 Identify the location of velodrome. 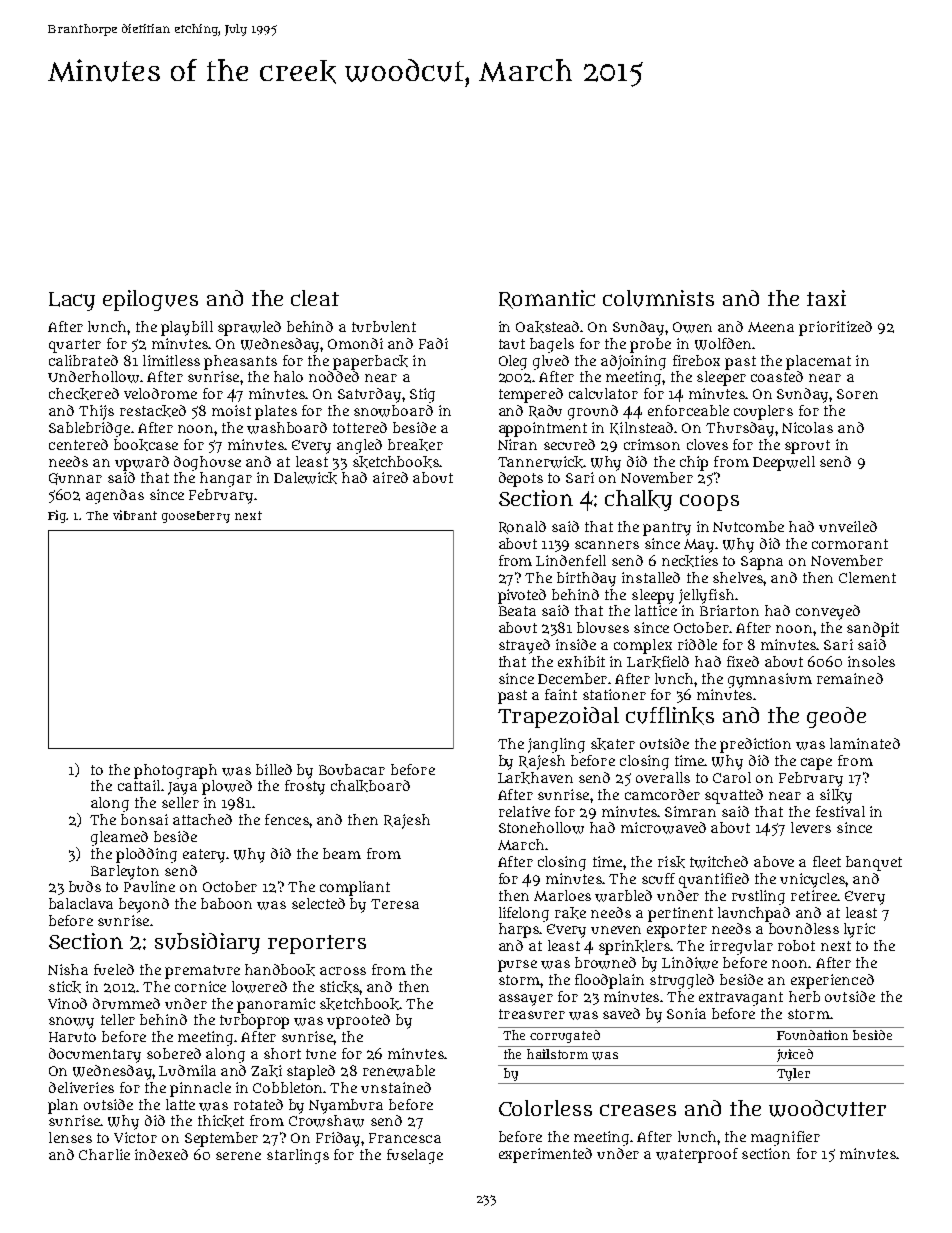
(160, 393).
